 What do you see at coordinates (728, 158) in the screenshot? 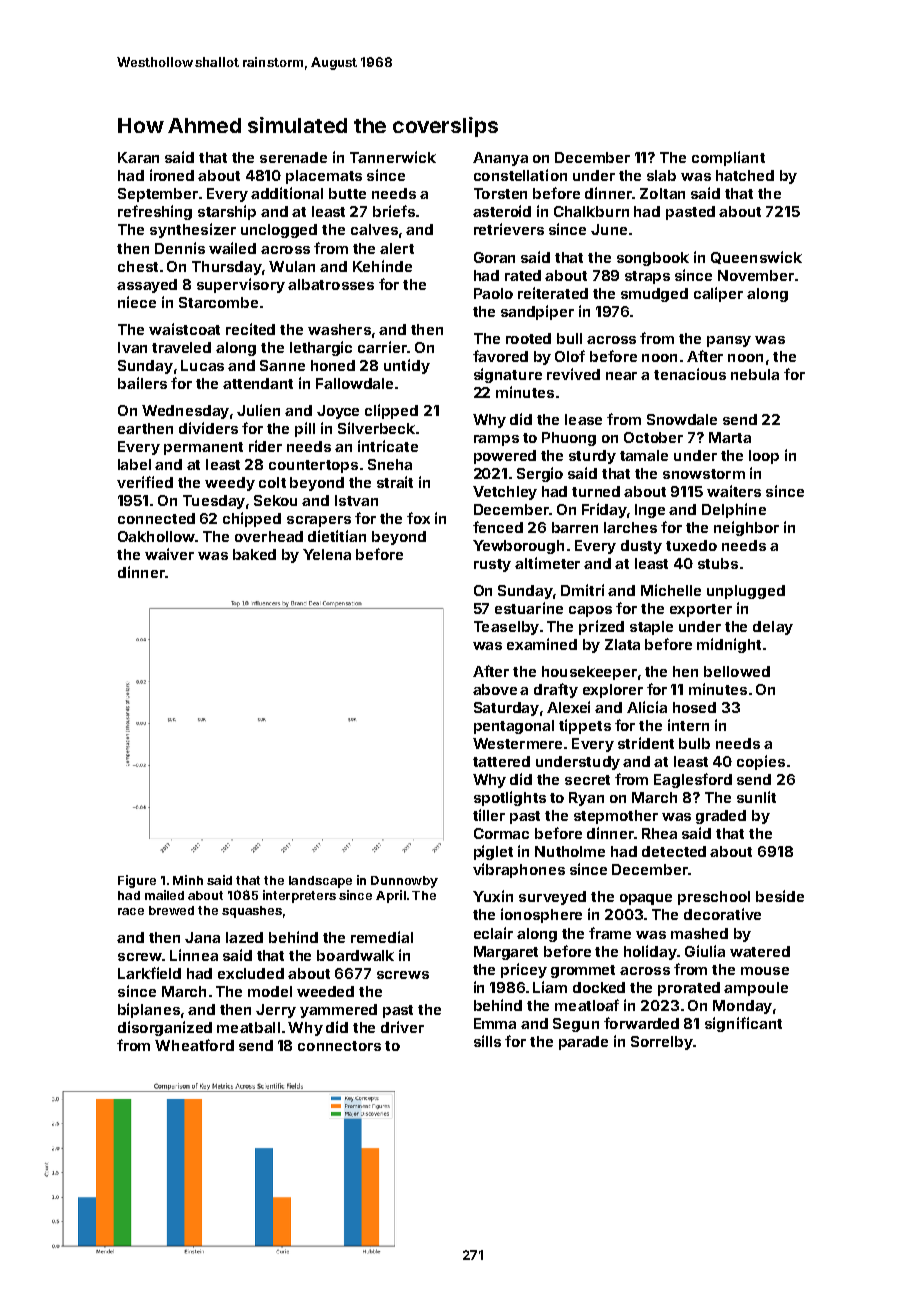
I see `compliant` at bounding box center [728, 158].
